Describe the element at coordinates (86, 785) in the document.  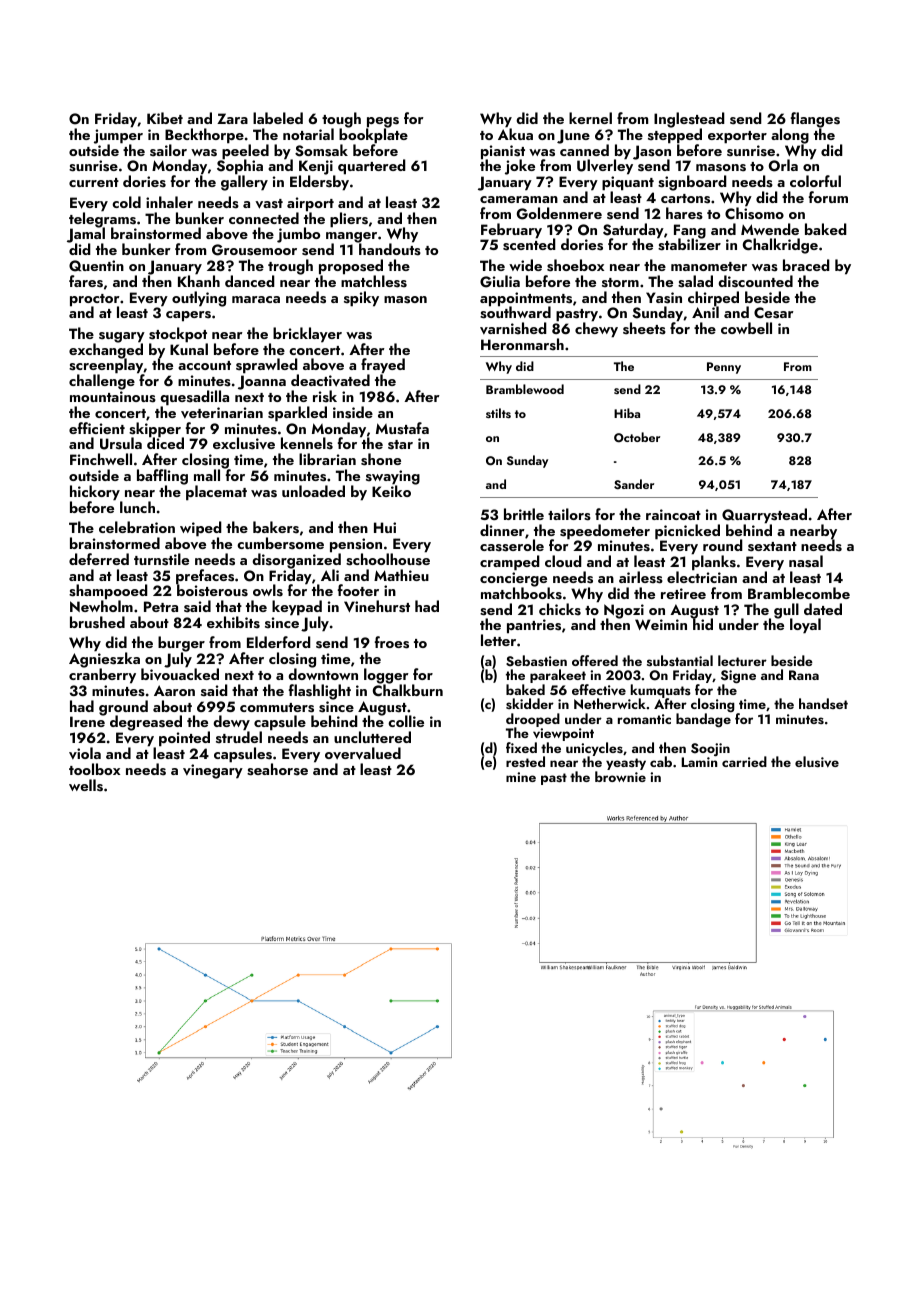
I see `wells` at that location.
